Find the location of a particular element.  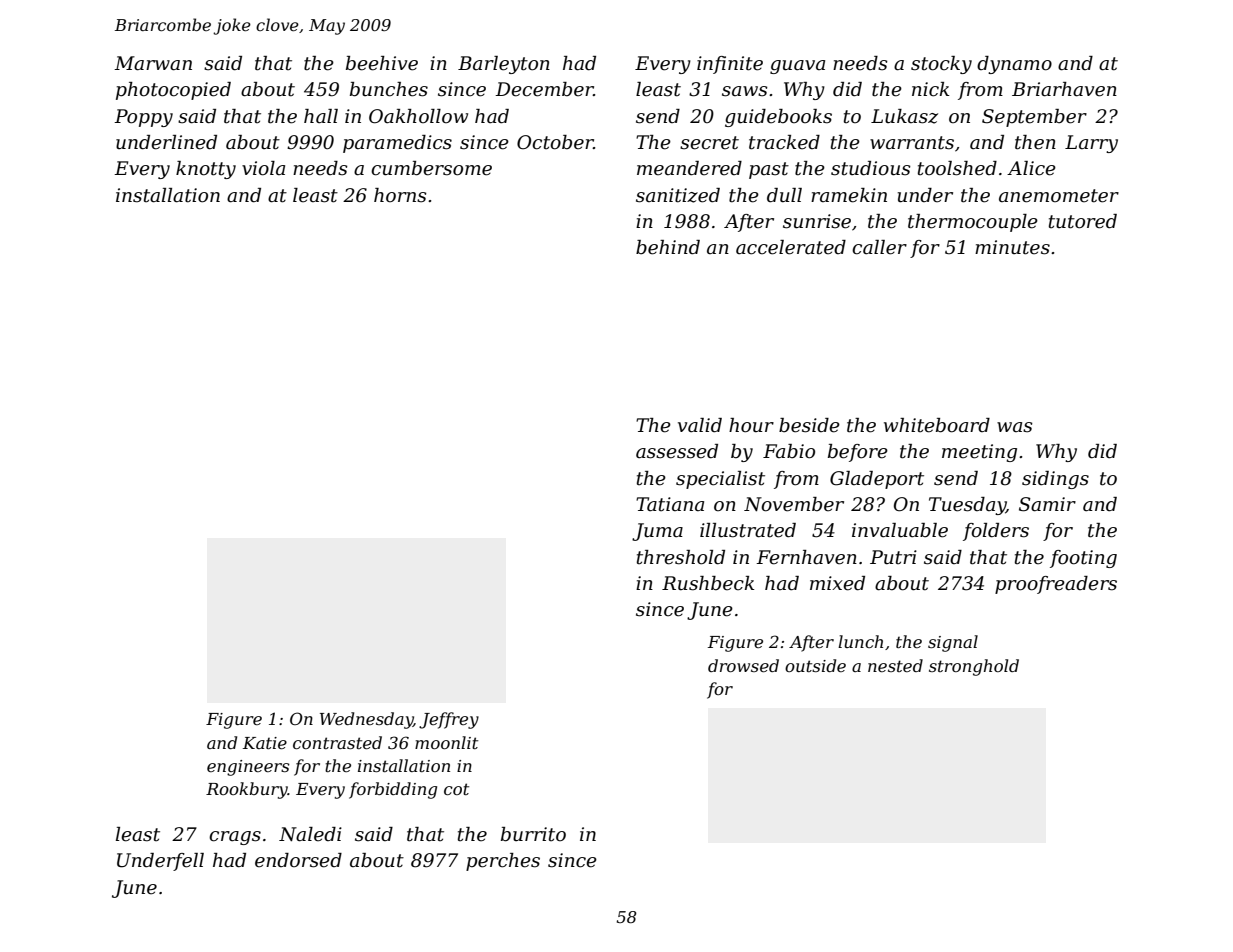

meeting is located at coordinates (979, 453).
